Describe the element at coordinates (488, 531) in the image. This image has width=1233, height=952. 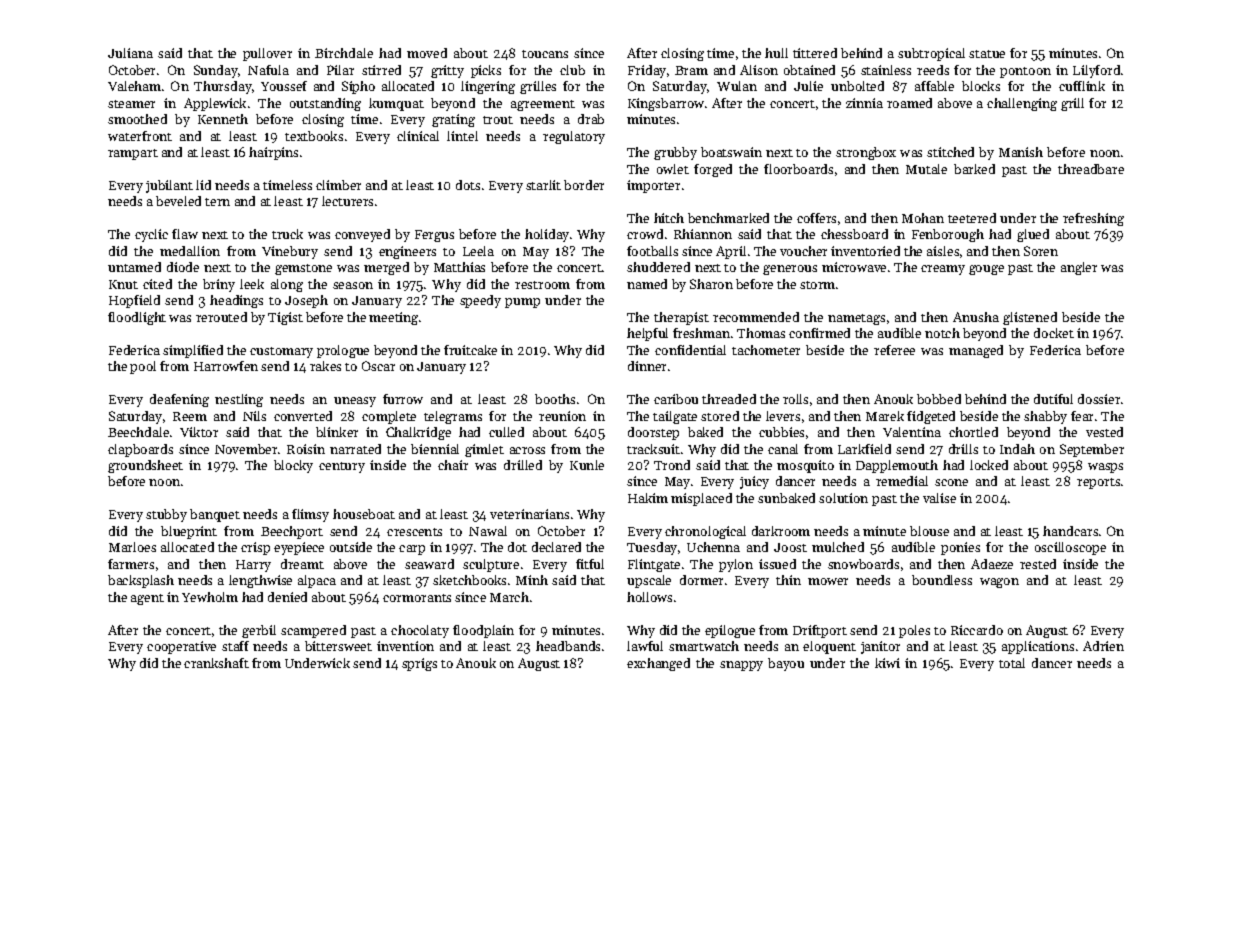
I see `Nawal` at that location.
